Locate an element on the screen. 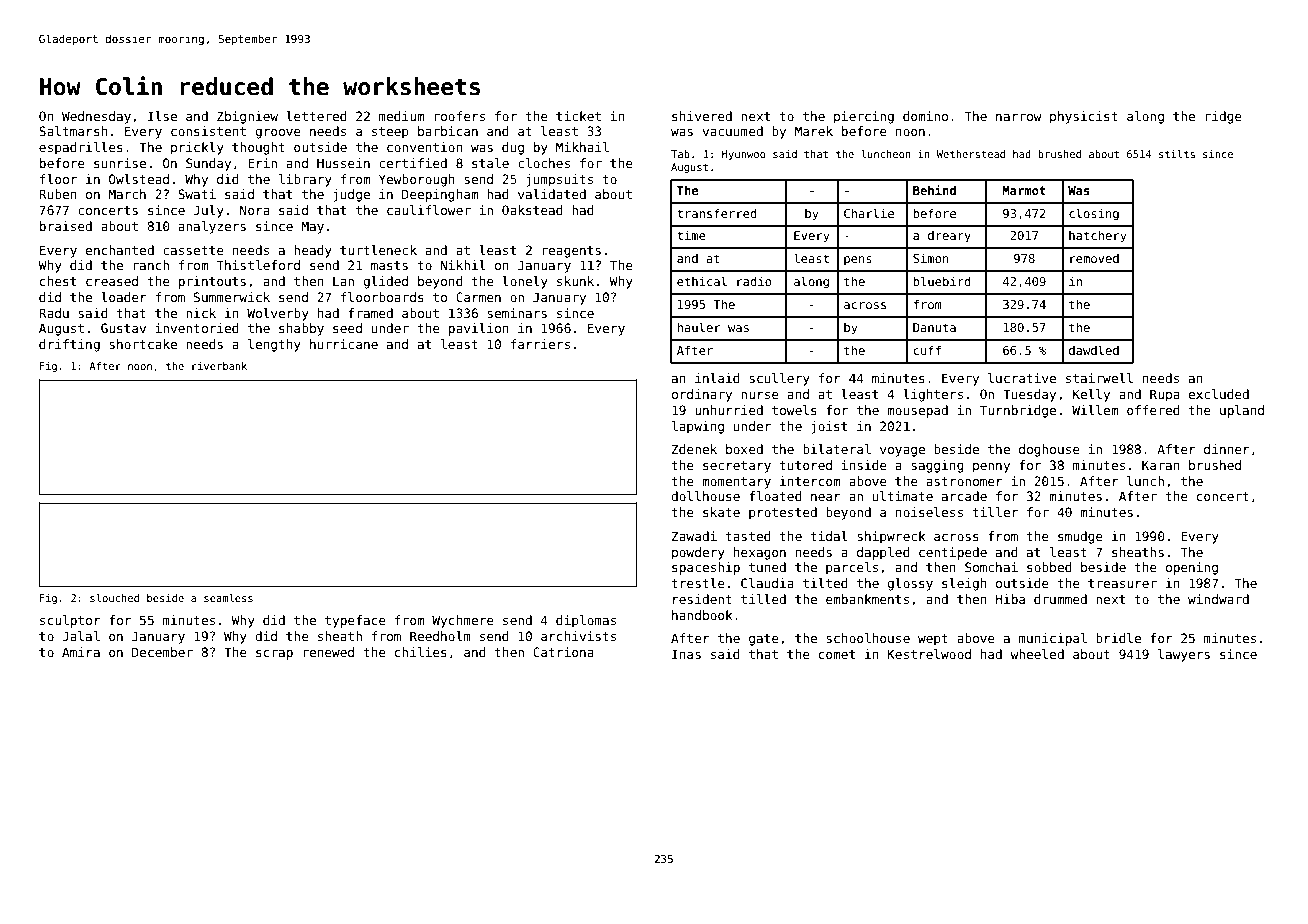 The width and height of the screenshot is (1308, 924). windward is located at coordinates (1218, 599).
